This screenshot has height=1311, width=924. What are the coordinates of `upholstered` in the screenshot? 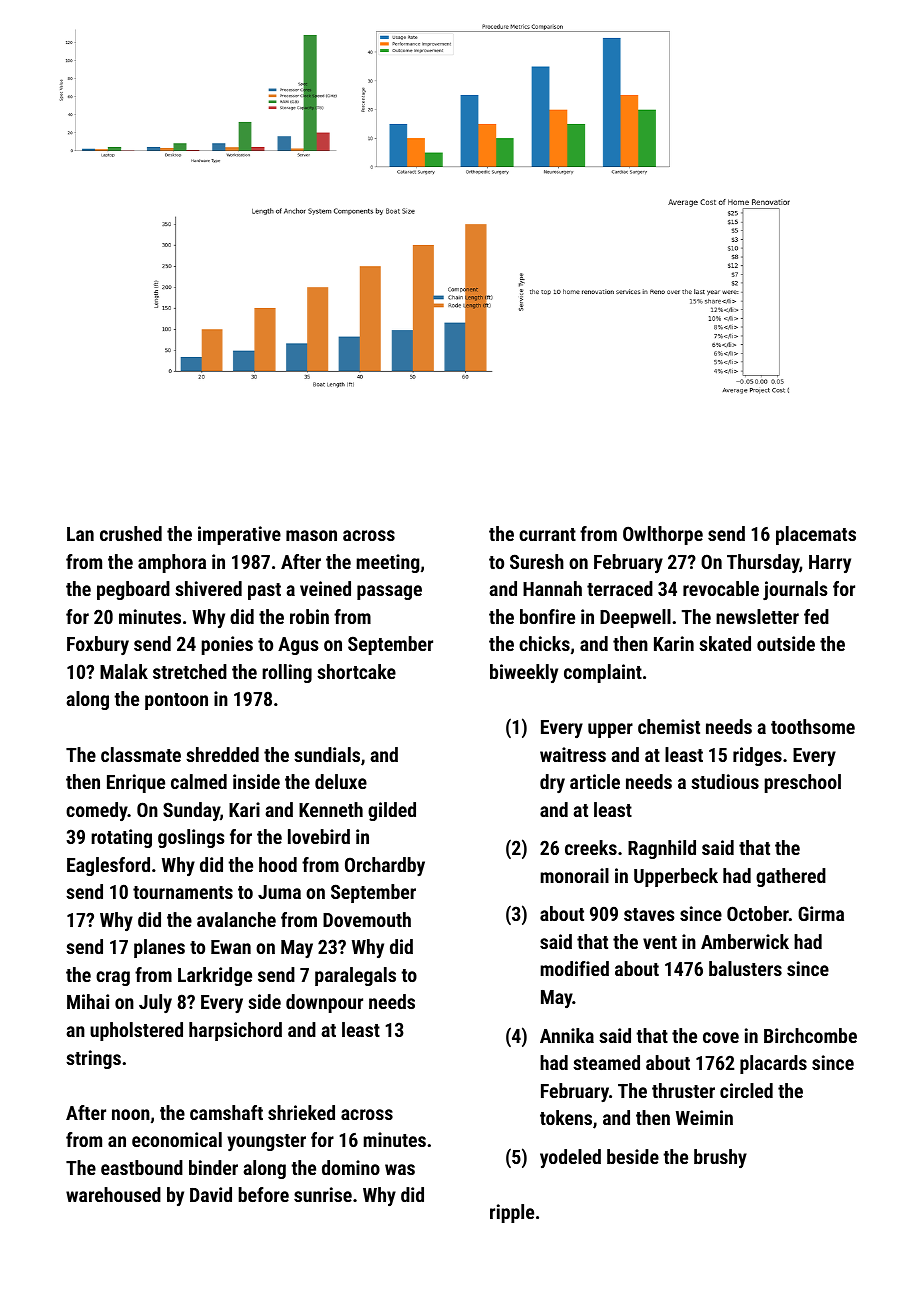 It's located at (136, 1031).
